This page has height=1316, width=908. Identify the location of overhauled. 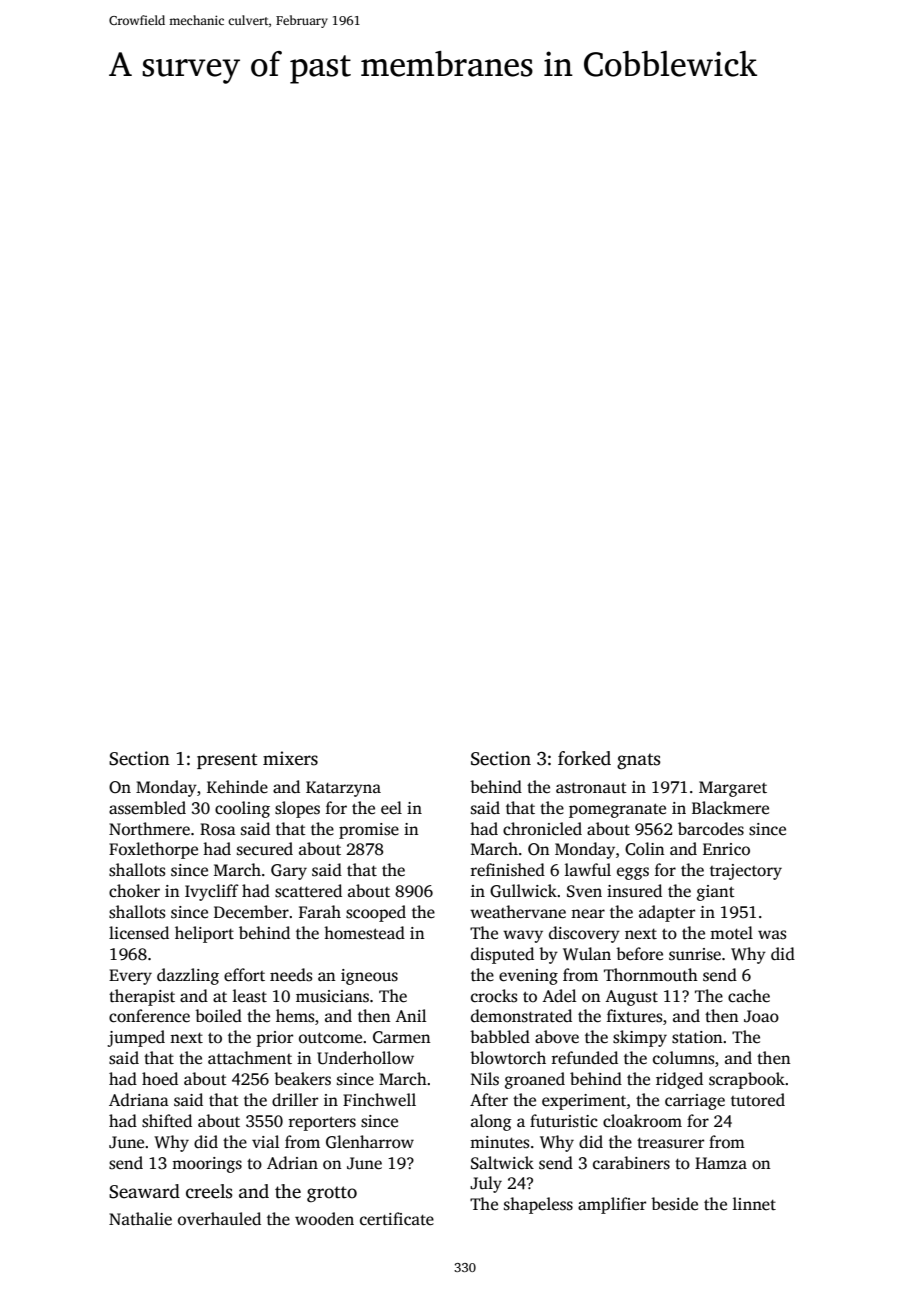
(219, 1219).
